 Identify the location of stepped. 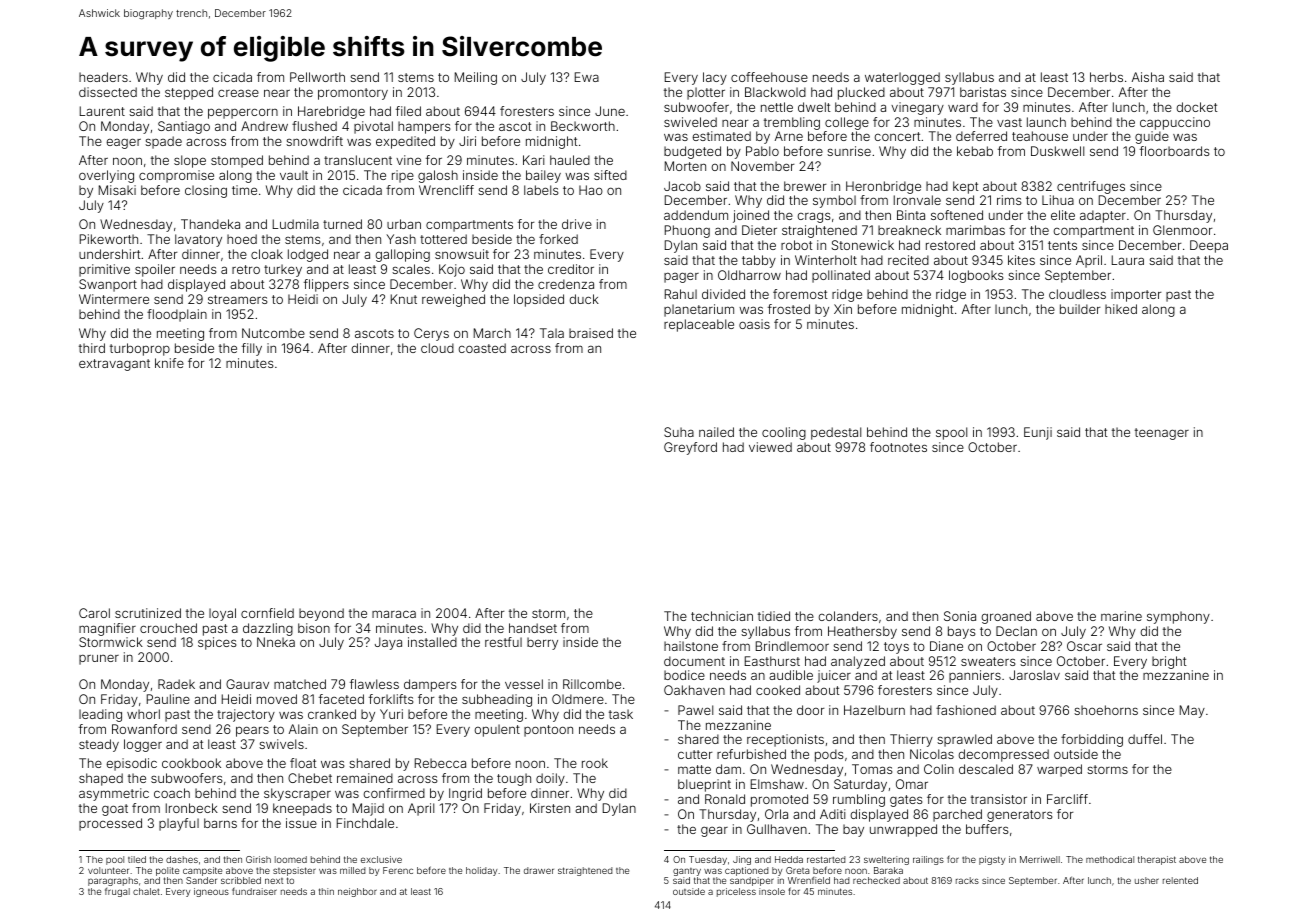
(189, 93).
